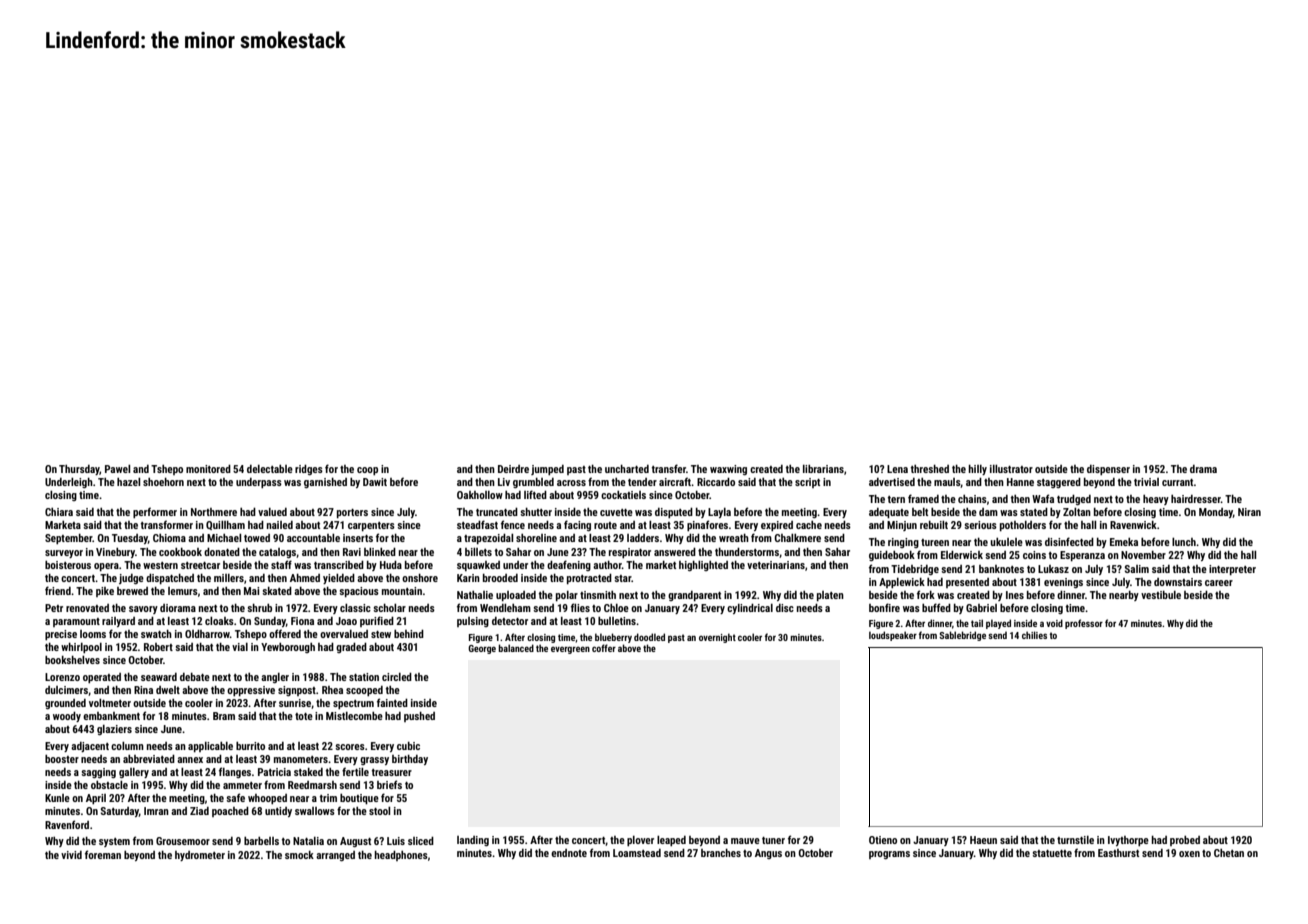  Describe the element at coordinates (374, 761) in the screenshot. I see `grassy` at that location.
